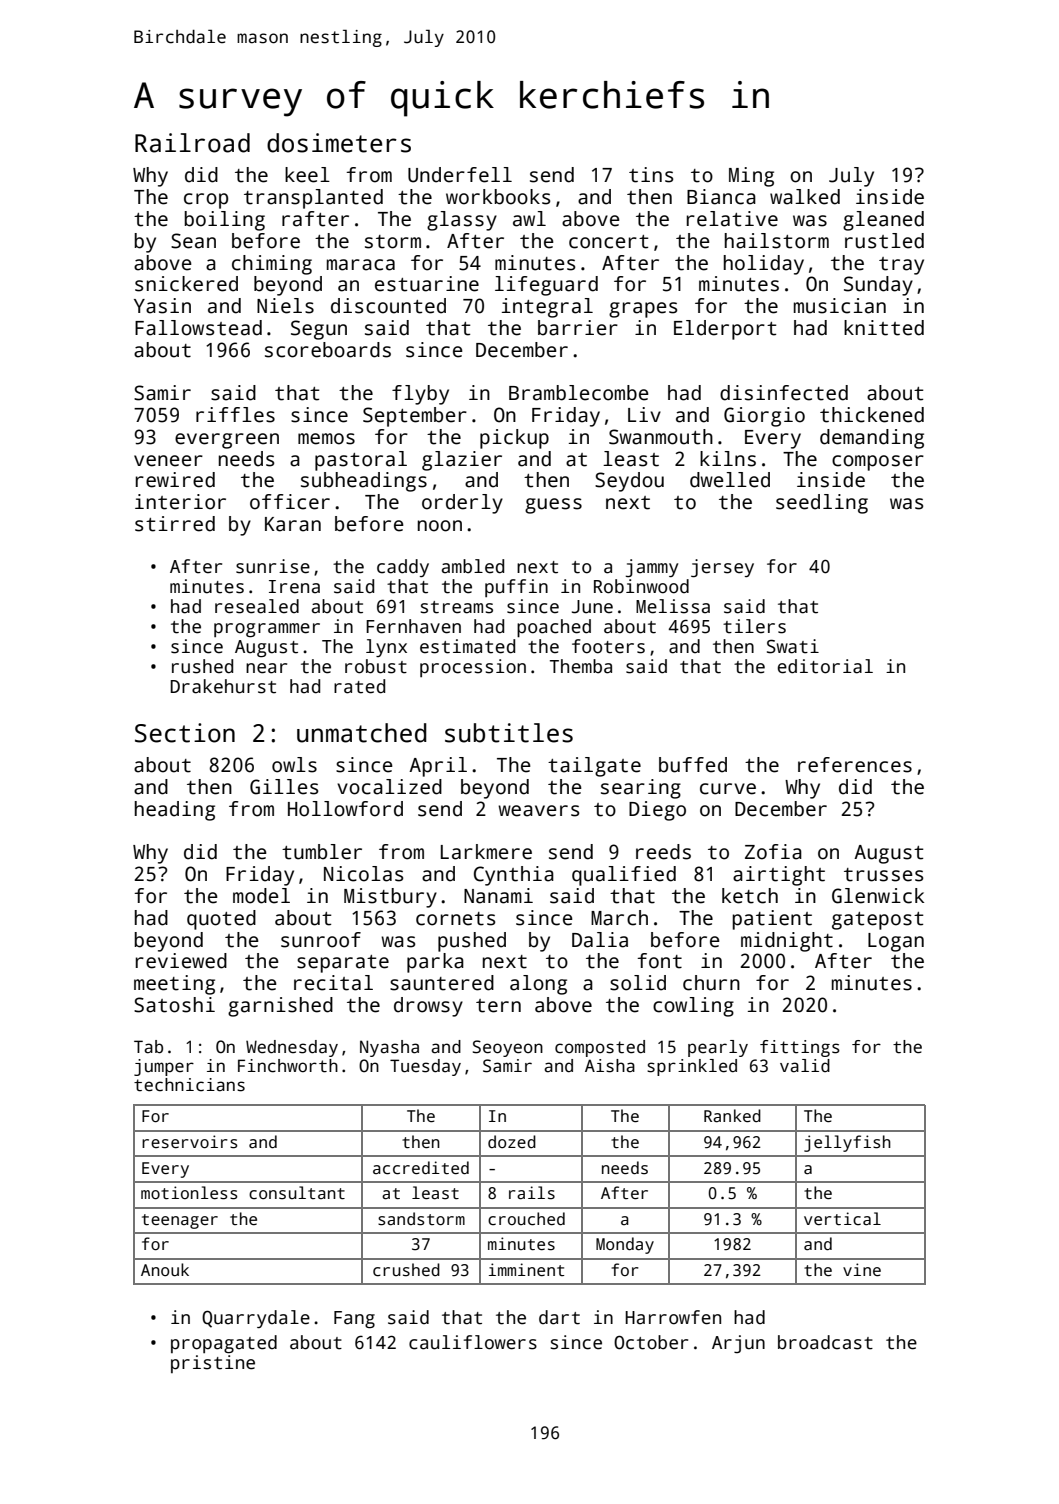 The width and height of the document is (1059, 1504). I want to click on Glenwick, so click(878, 896).
